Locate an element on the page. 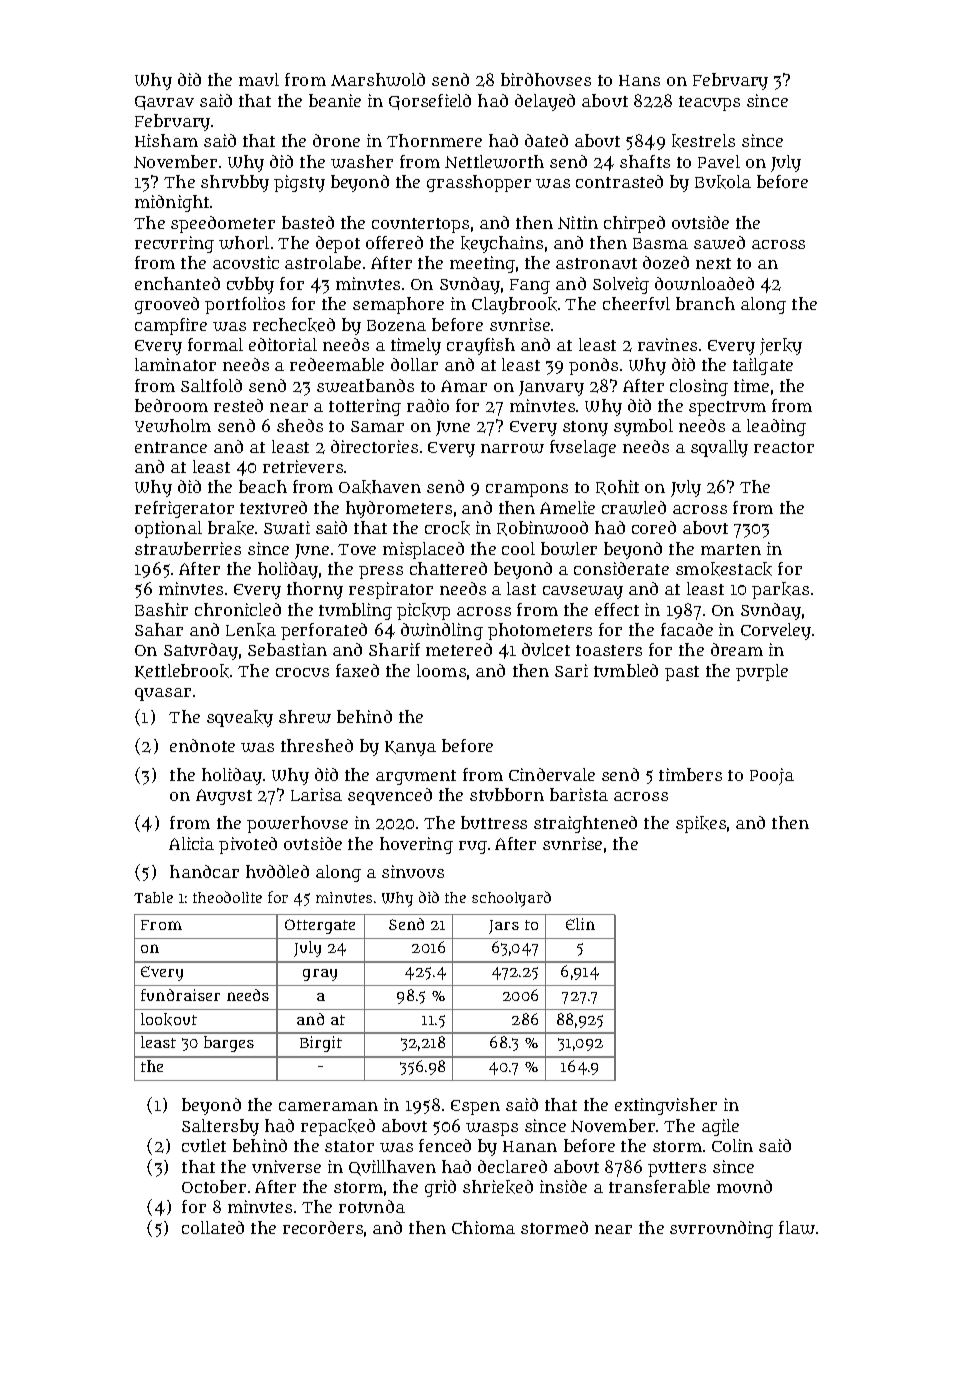 The height and width of the image is (1382, 954). reactor is located at coordinates (784, 447).
